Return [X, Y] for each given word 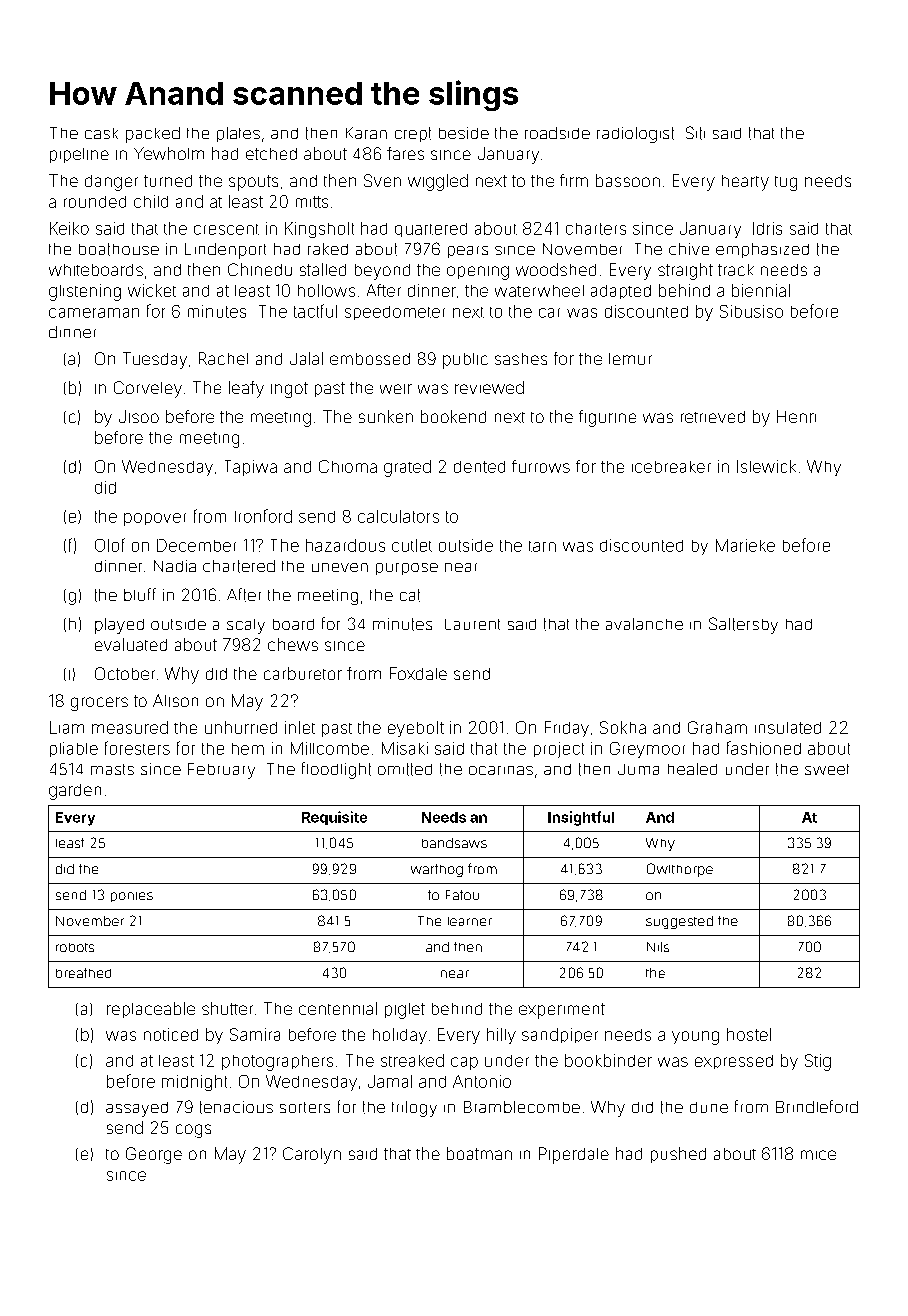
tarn [542, 546]
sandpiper [560, 1035]
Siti [695, 133]
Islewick [766, 466]
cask [101, 133]
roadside [557, 133]
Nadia [175, 566]
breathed [83, 973]
